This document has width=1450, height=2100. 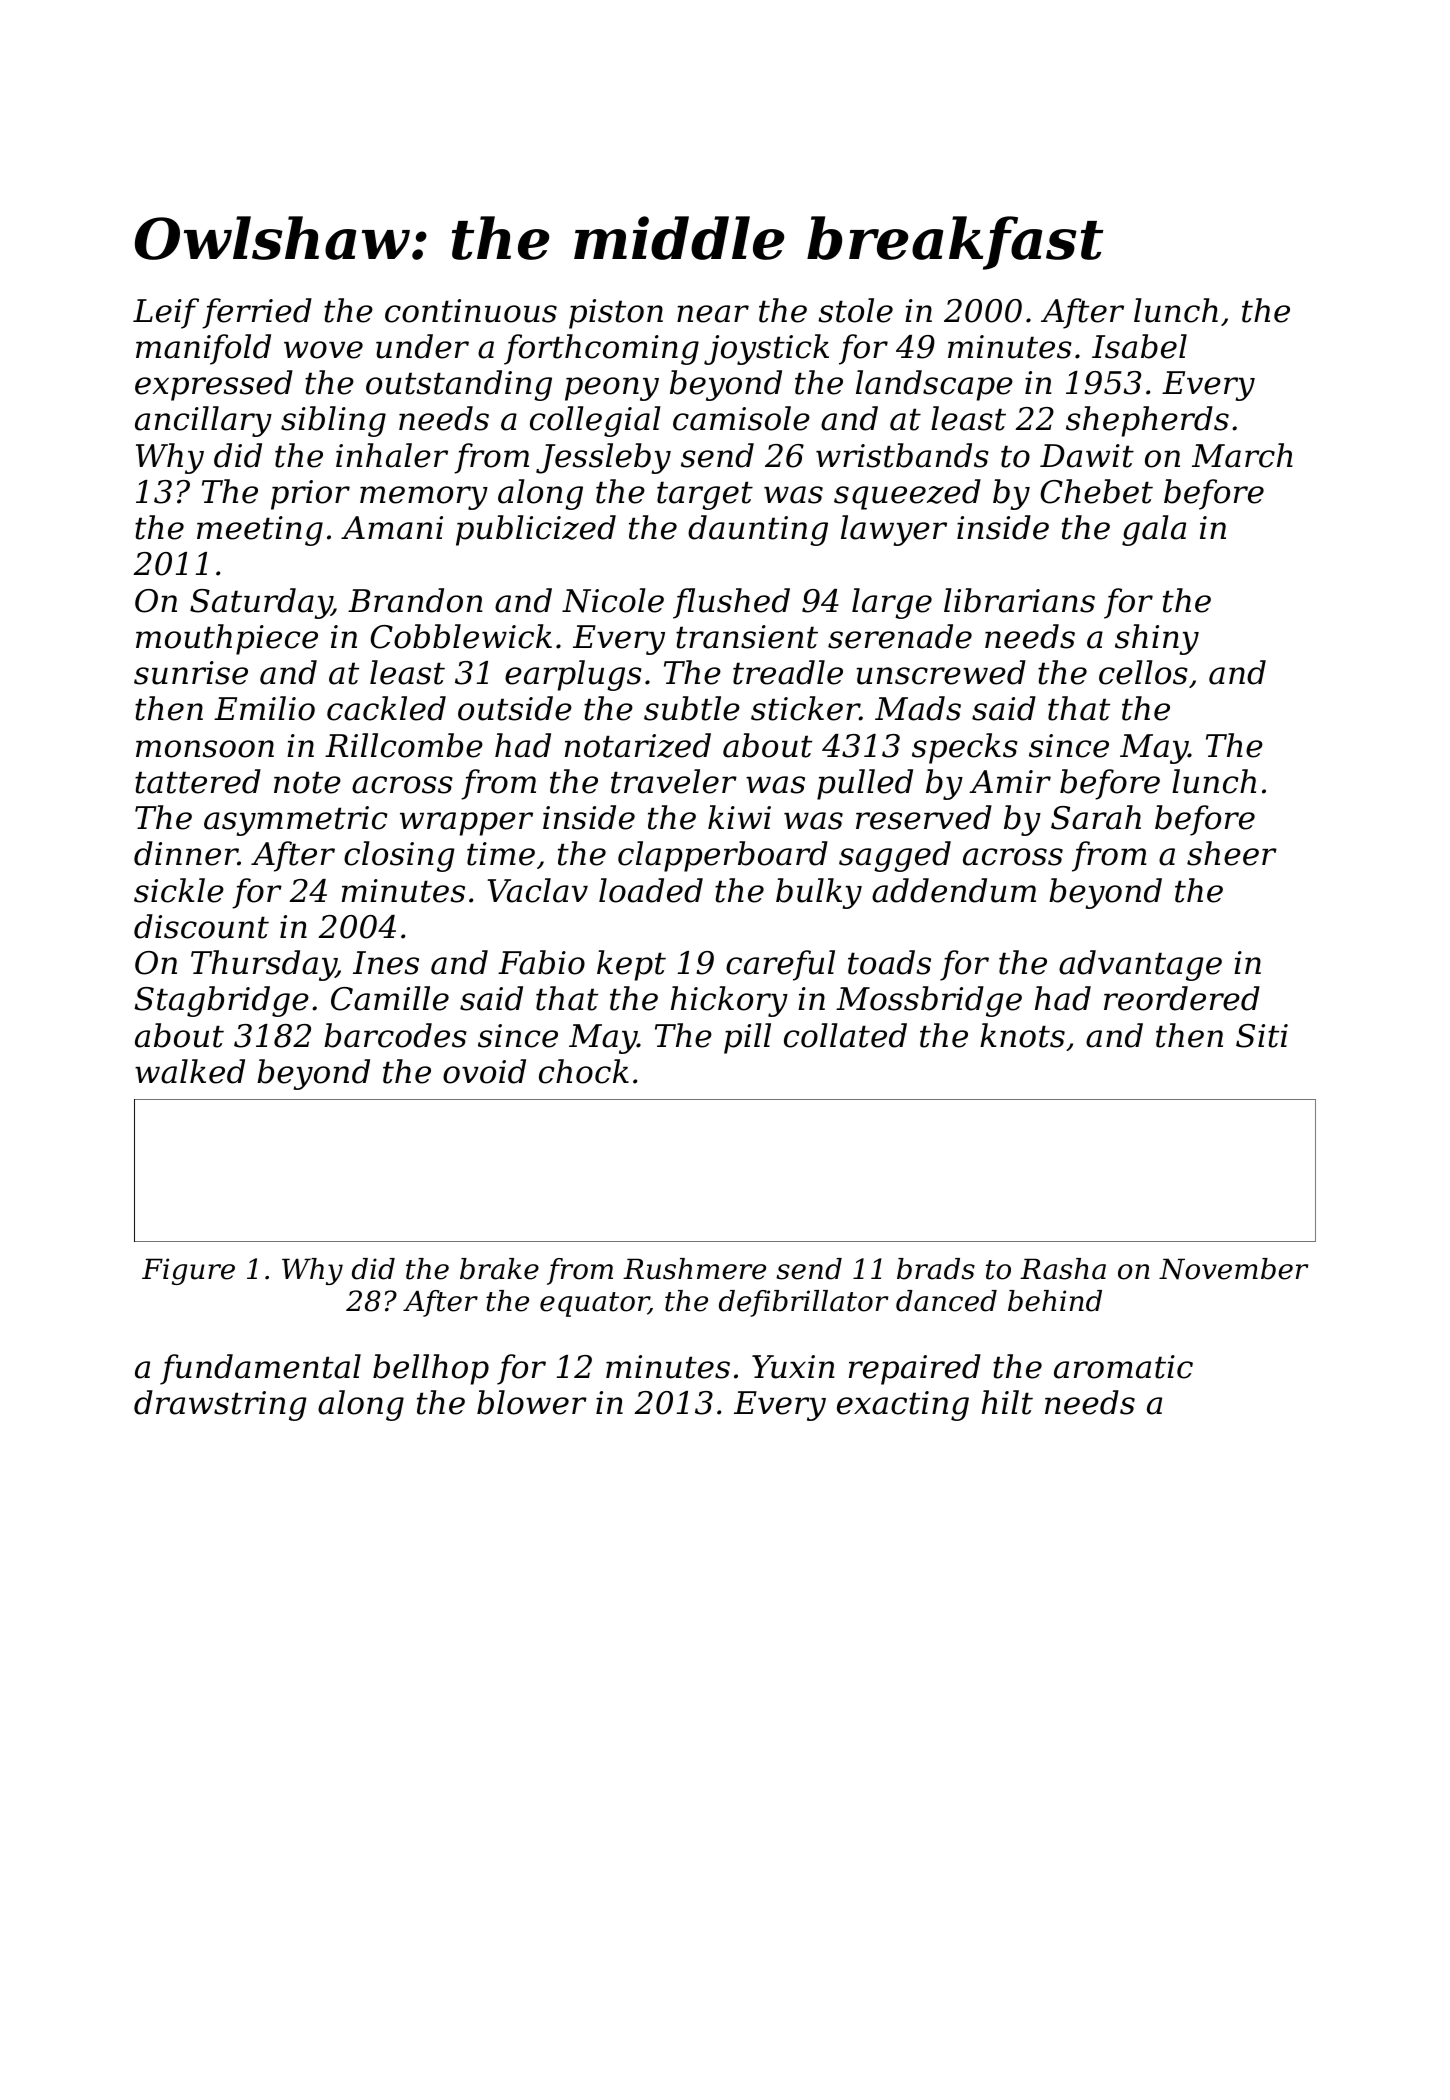 What do you see at coordinates (260, 1369) in the document?
I see `fundamental` at bounding box center [260, 1369].
